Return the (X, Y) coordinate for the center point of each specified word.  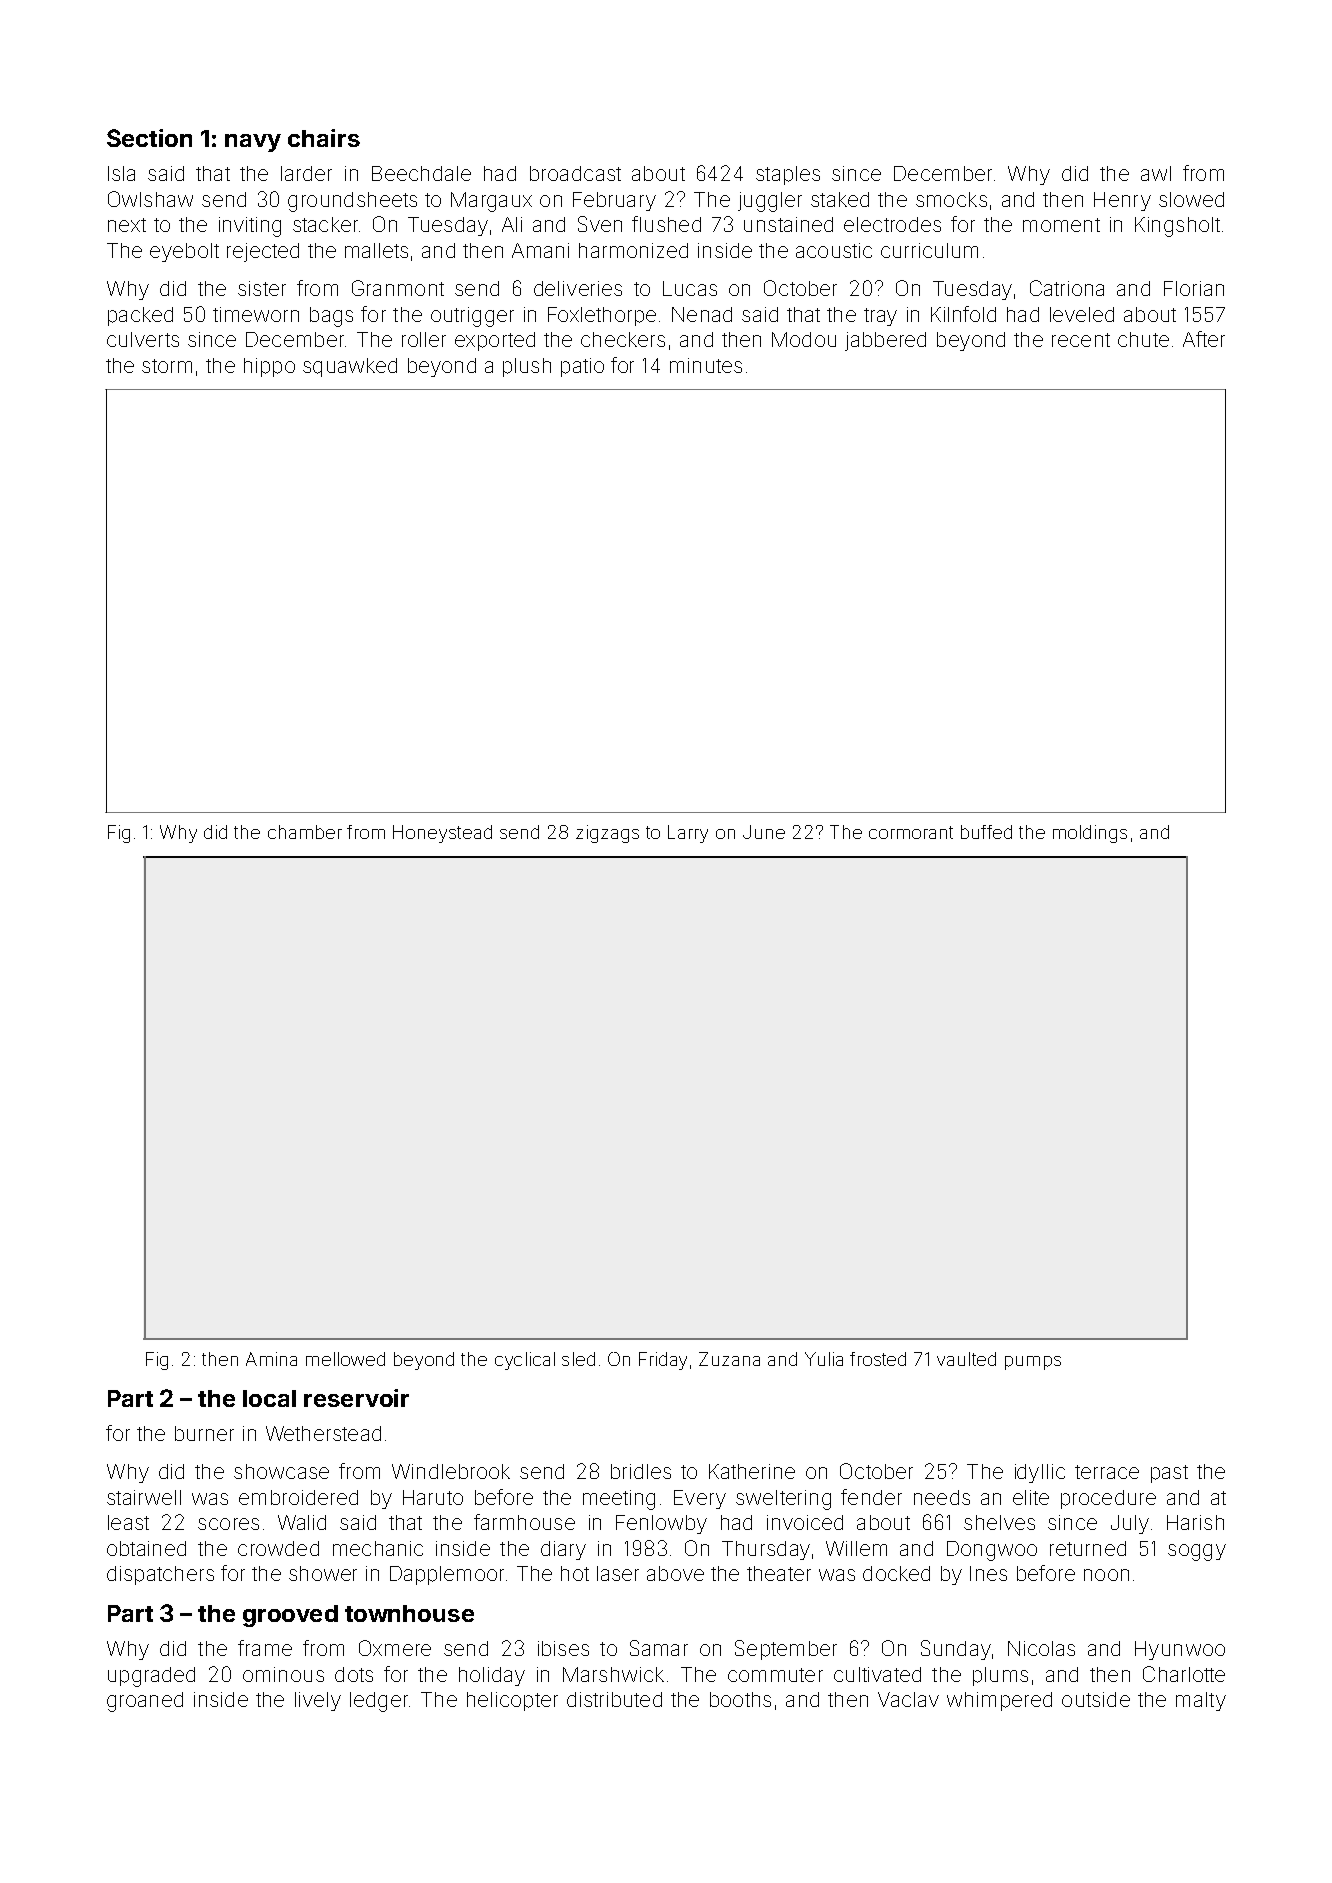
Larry (688, 834)
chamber (305, 832)
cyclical (525, 1361)
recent (1081, 340)
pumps (1033, 1363)
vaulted (966, 1359)
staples (788, 175)
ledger (379, 1702)
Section (149, 138)
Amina (271, 1359)
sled (578, 1359)
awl (1156, 173)
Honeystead (442, 834)
